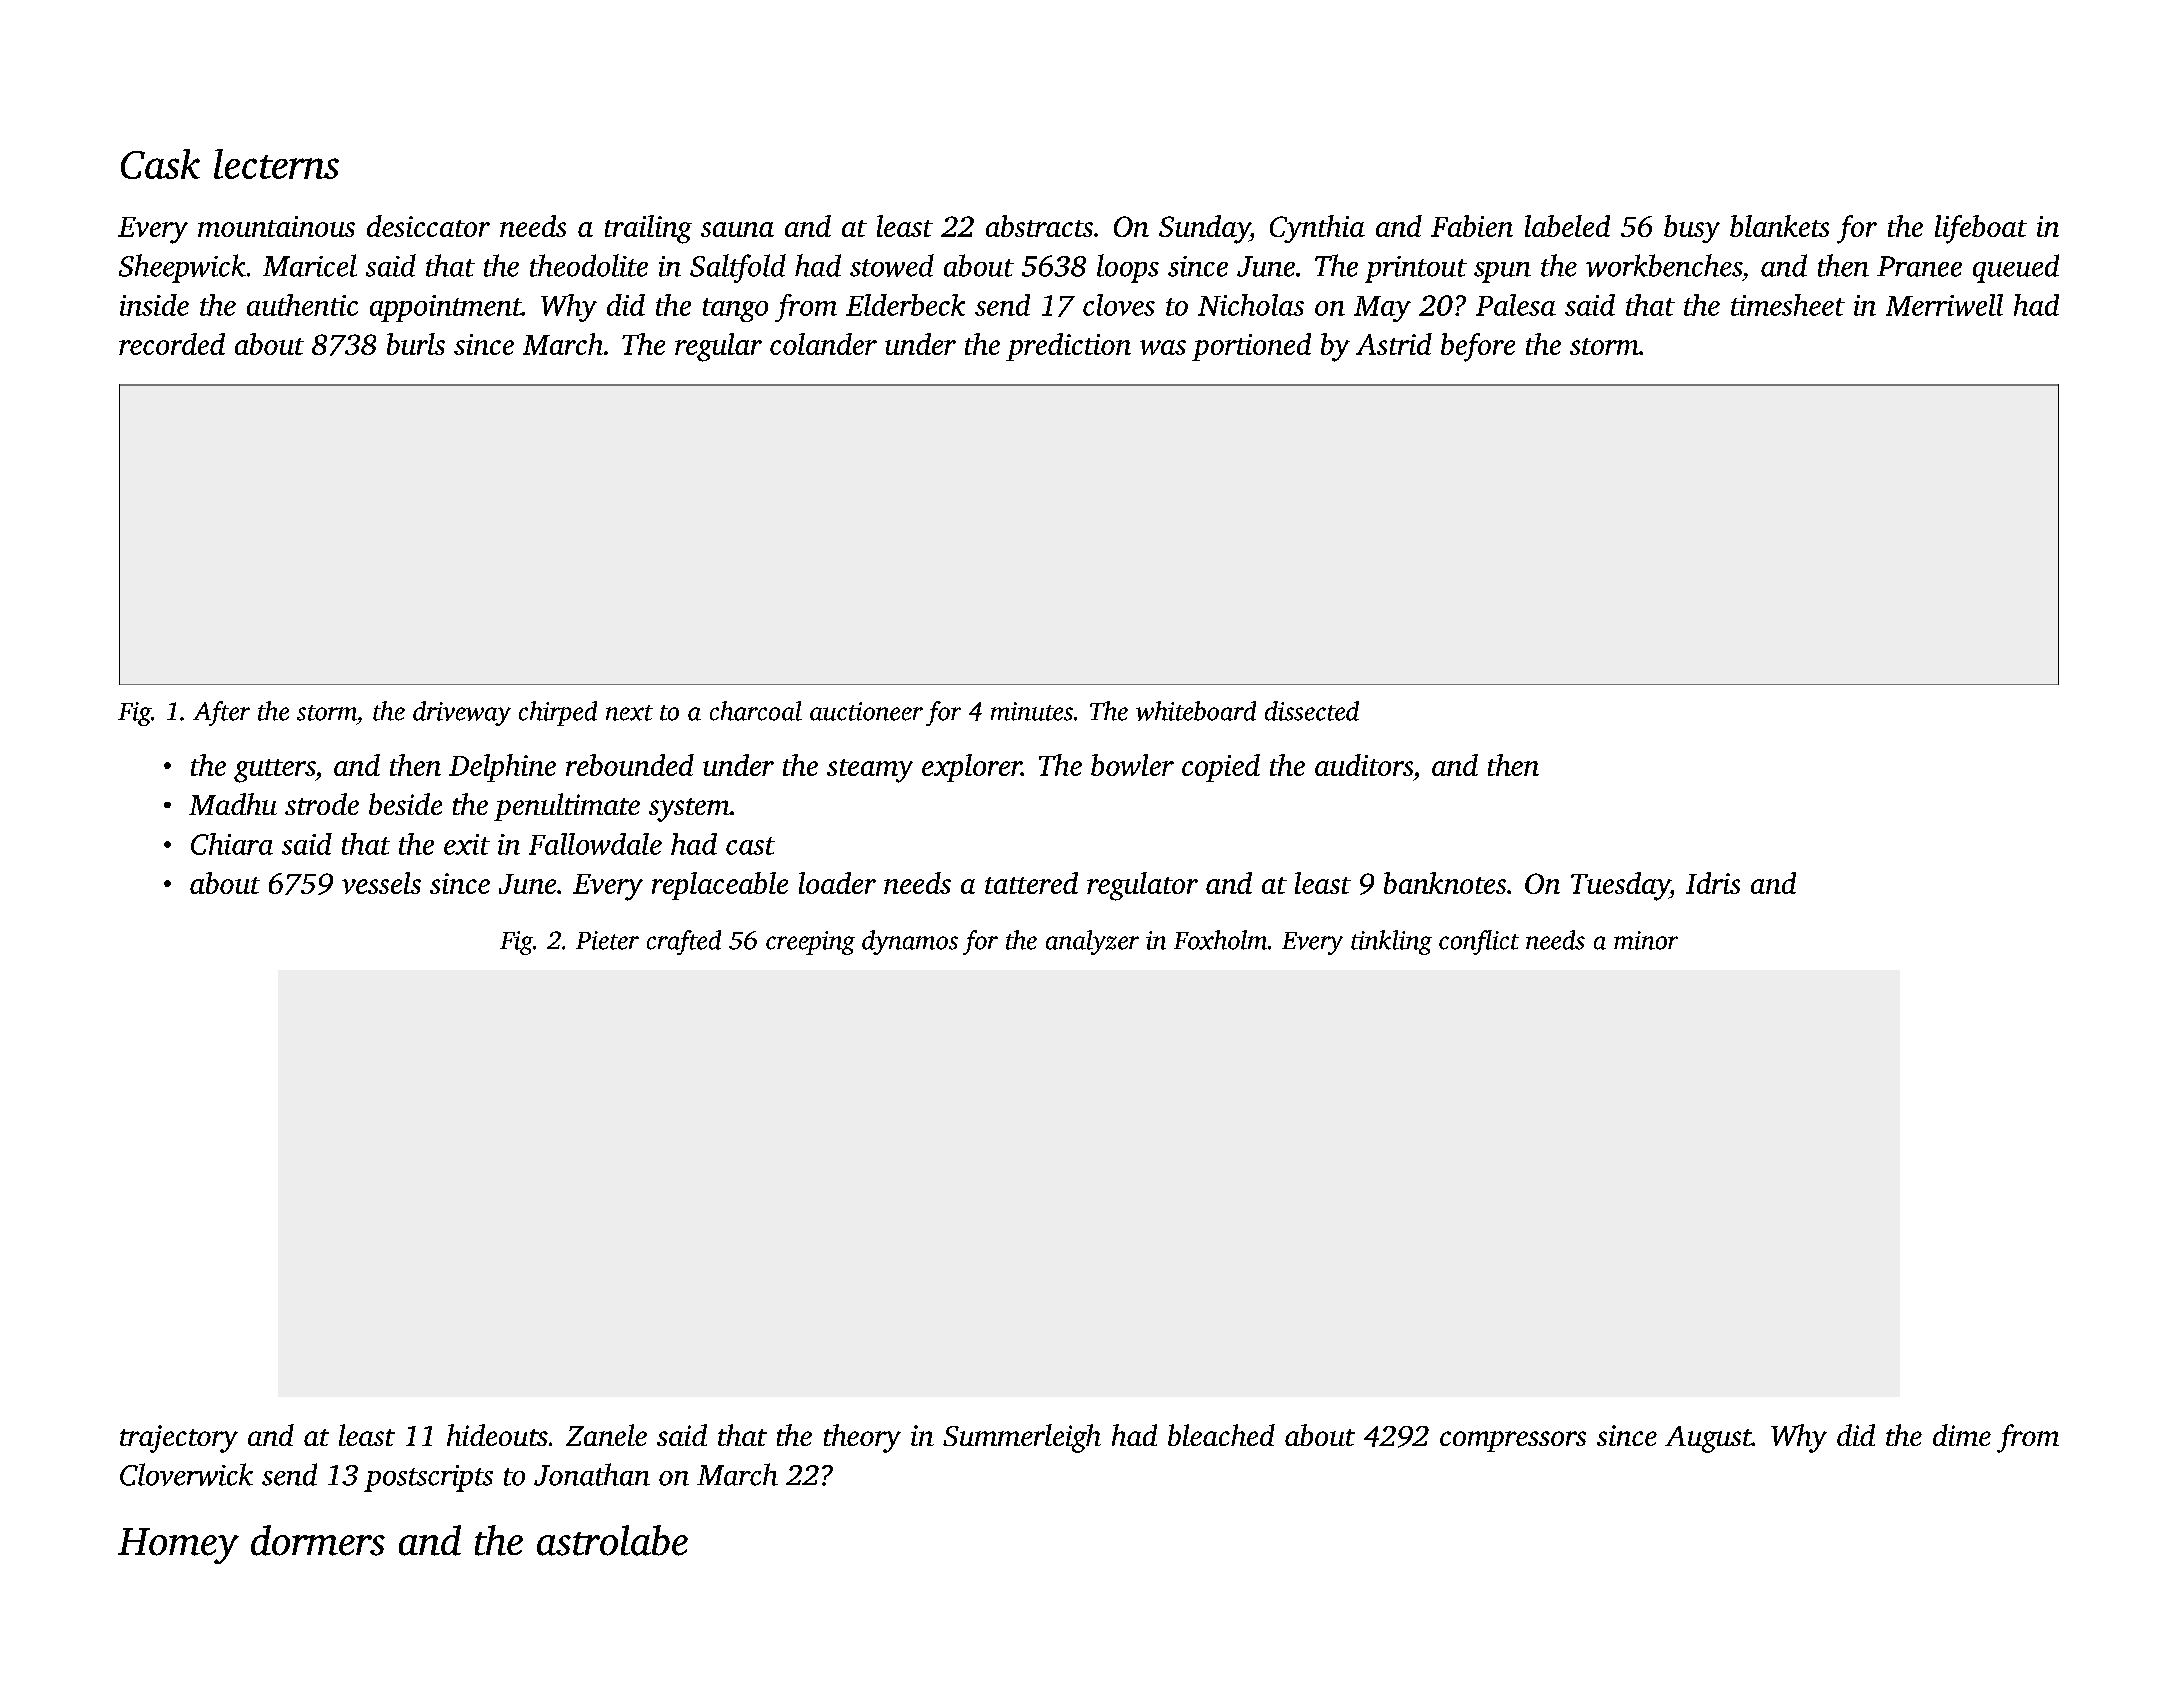  What do you see at coordinates (497, 1435) in the page?
I see `hideouts` at bounding box center [497, 1435].
